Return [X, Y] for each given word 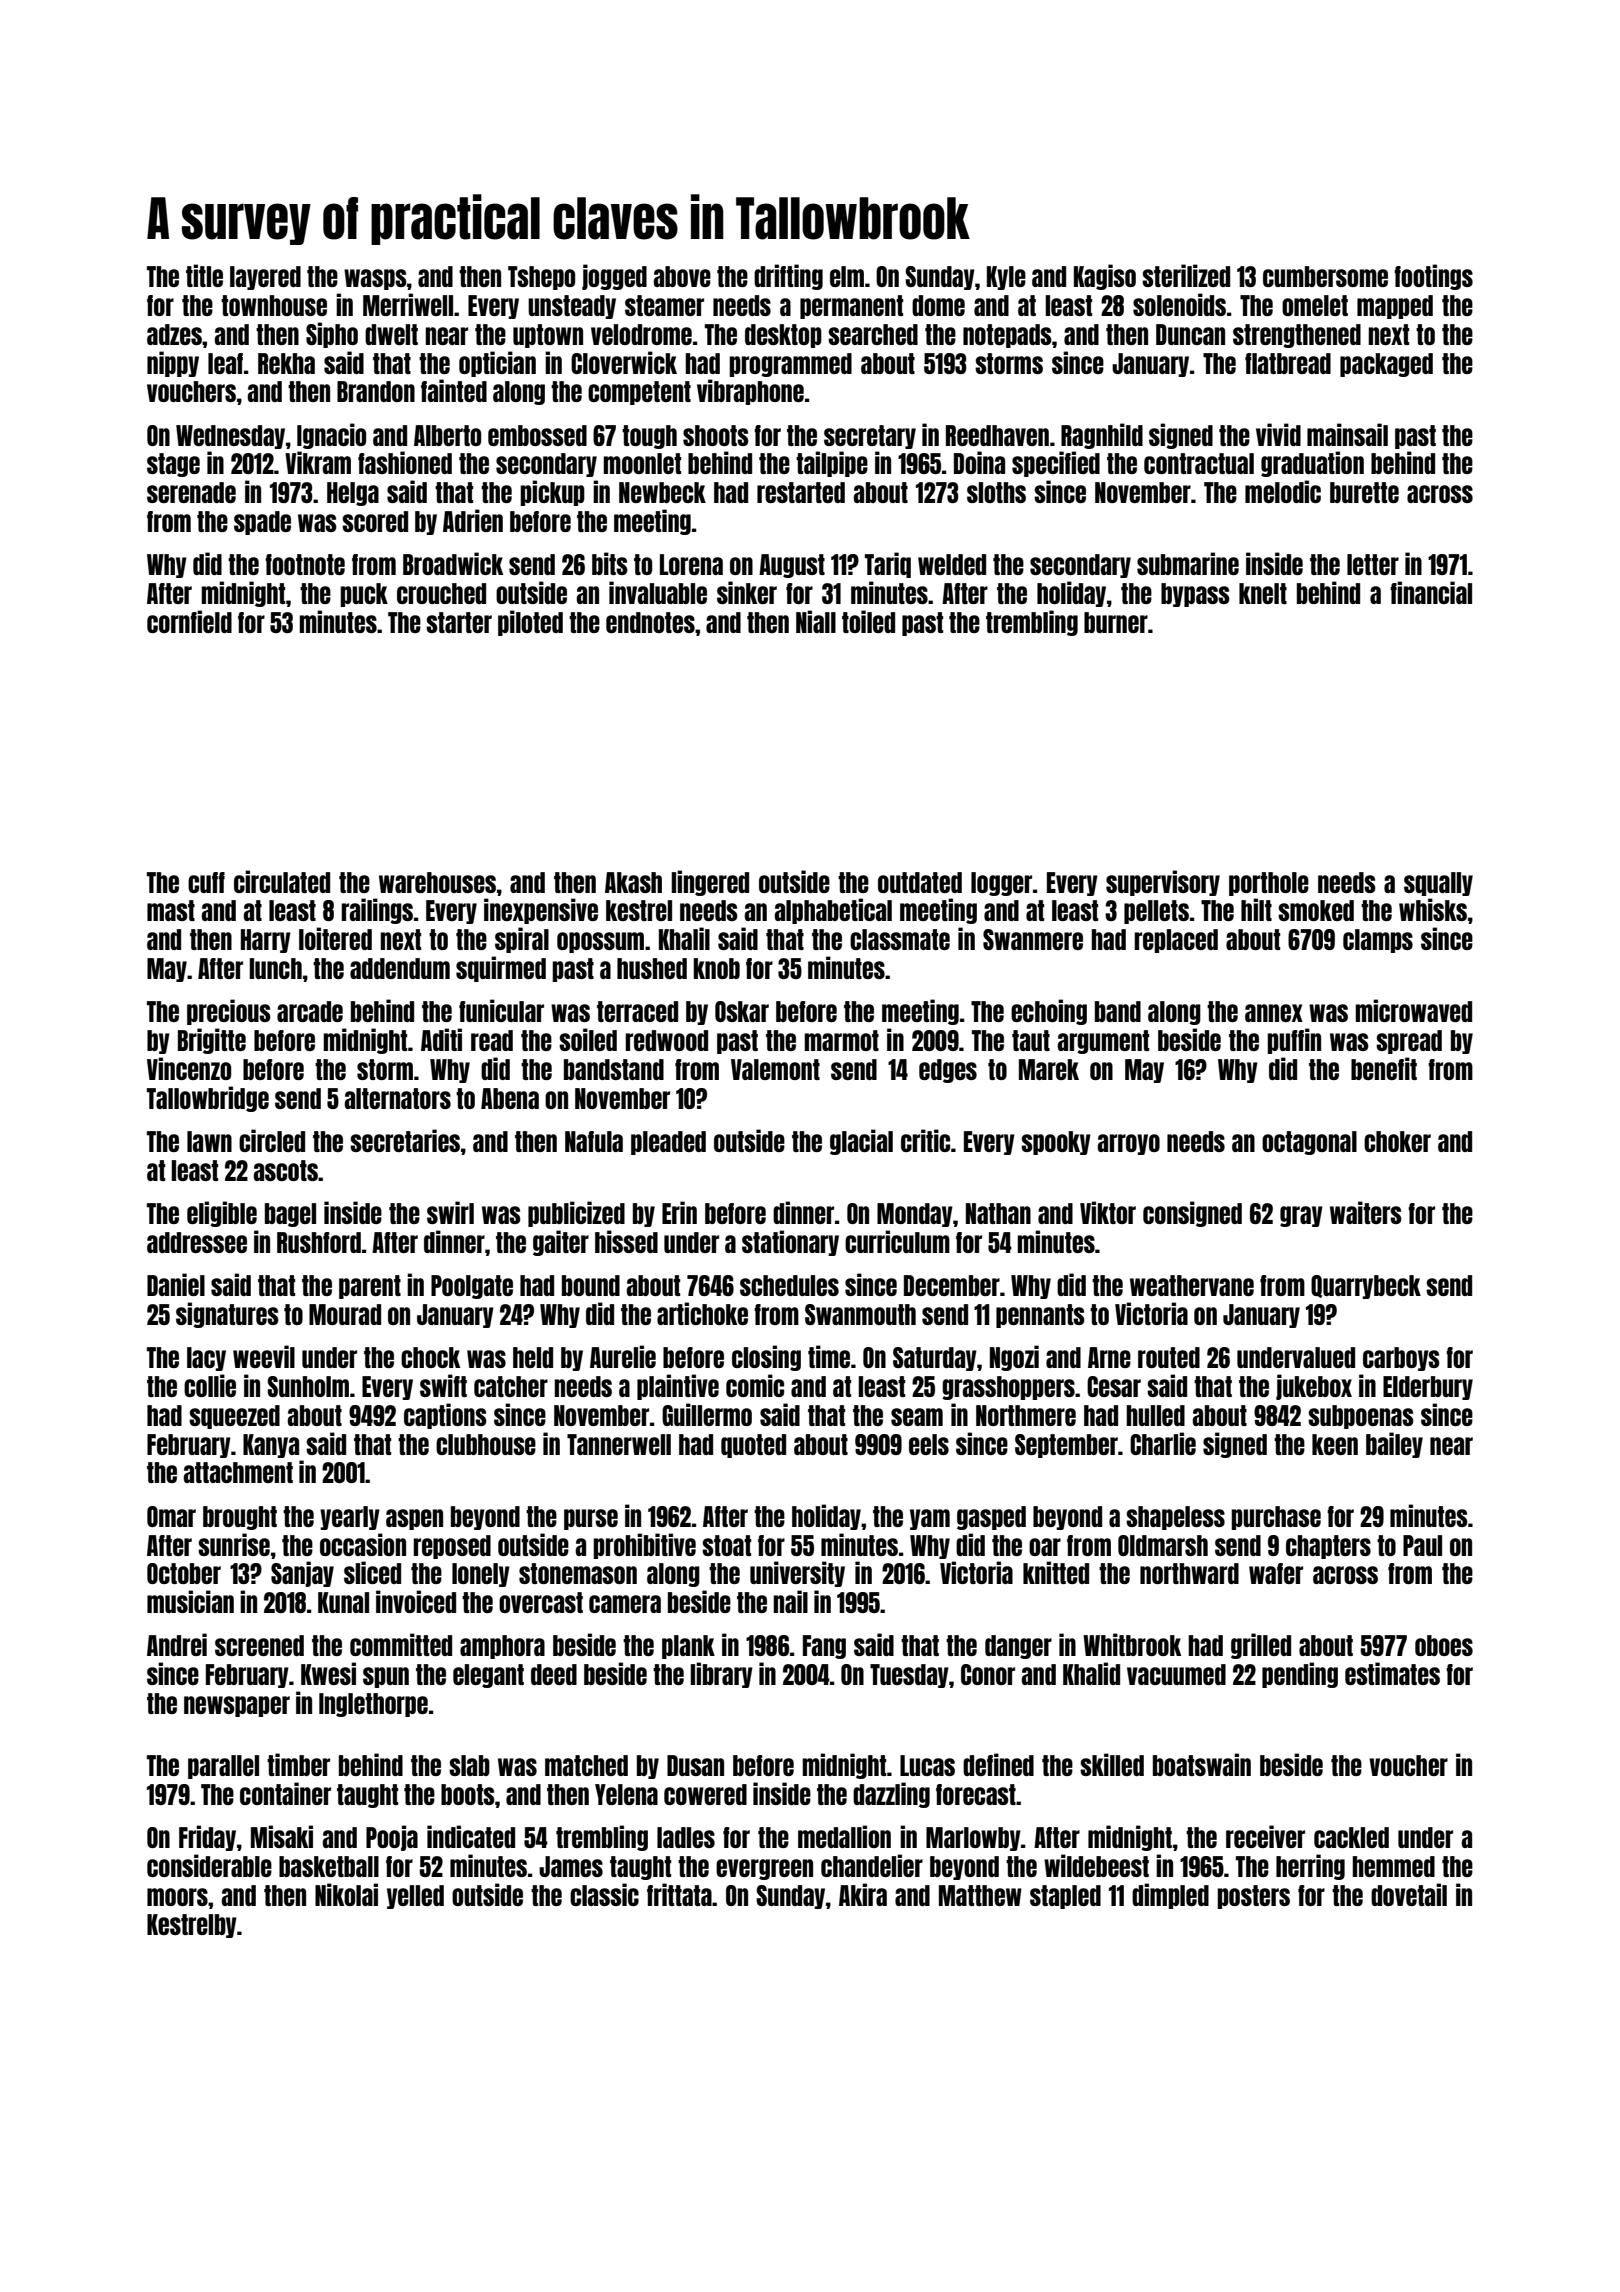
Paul [1422, 1545]
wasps [375, 279]
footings [1433, 277]
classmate [900, 939]
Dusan [695, 1765]
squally [1438, 884]
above [682, 276]
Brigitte [212, 1041]
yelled [415, 1897]
